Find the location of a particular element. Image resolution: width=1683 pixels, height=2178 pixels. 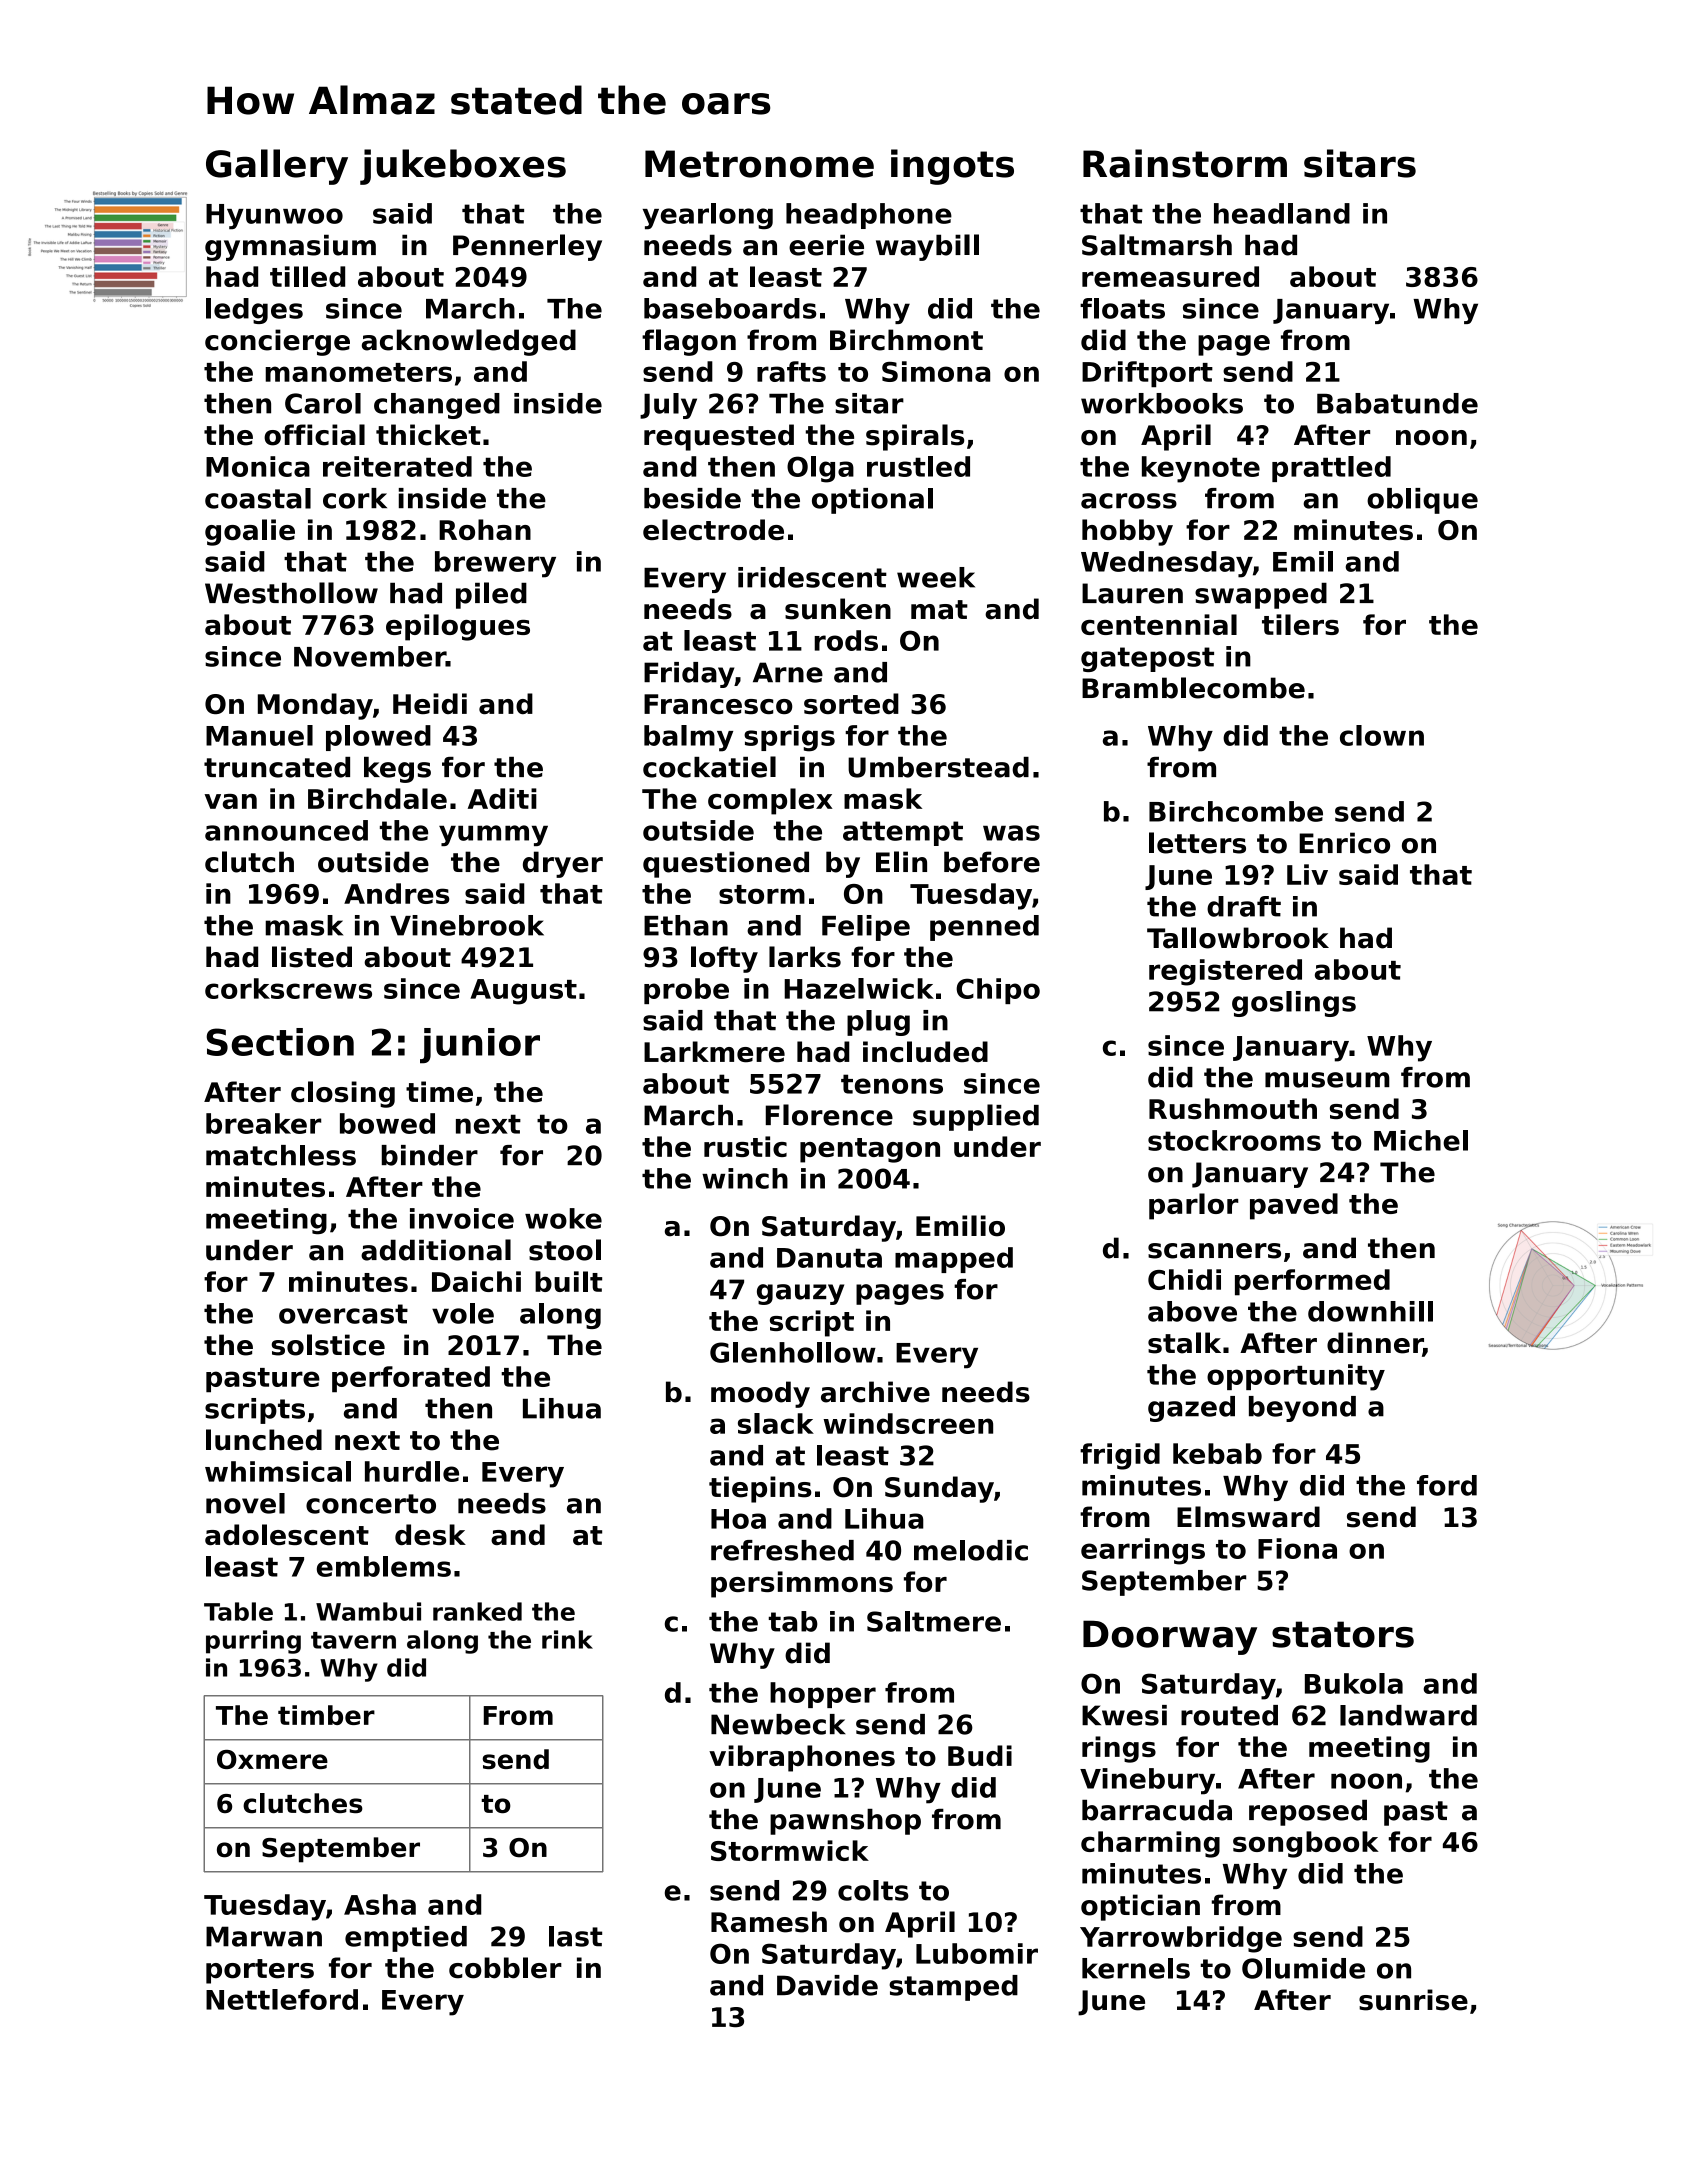

piled is located at coordinates (491, 595).
